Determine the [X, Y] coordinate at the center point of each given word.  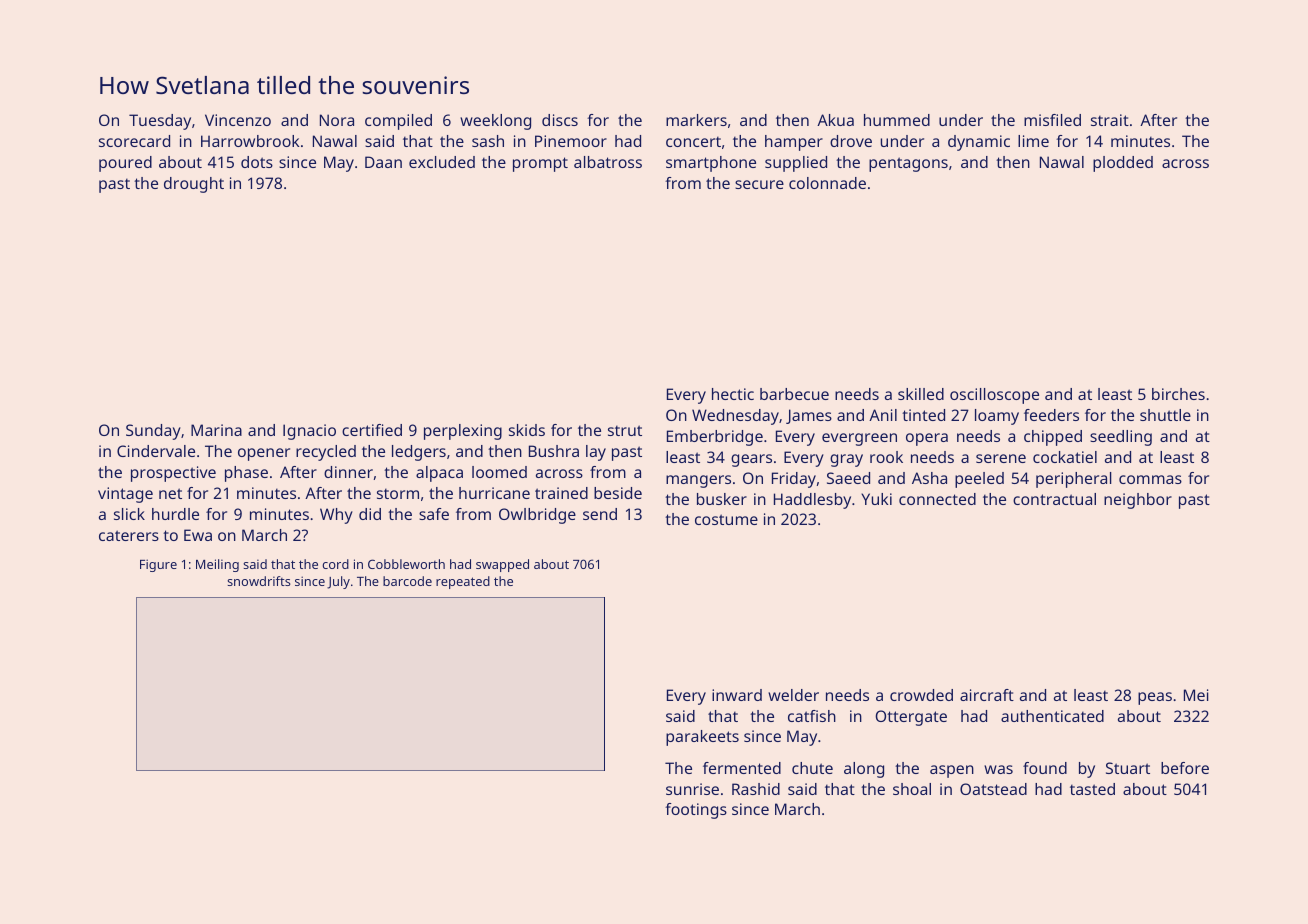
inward [737, 695]
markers [696, 120]
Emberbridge [715, 438]
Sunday [153, 432]
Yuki [876, 499]
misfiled [1052, 120]
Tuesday [160, 122]
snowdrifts [259, 581]
